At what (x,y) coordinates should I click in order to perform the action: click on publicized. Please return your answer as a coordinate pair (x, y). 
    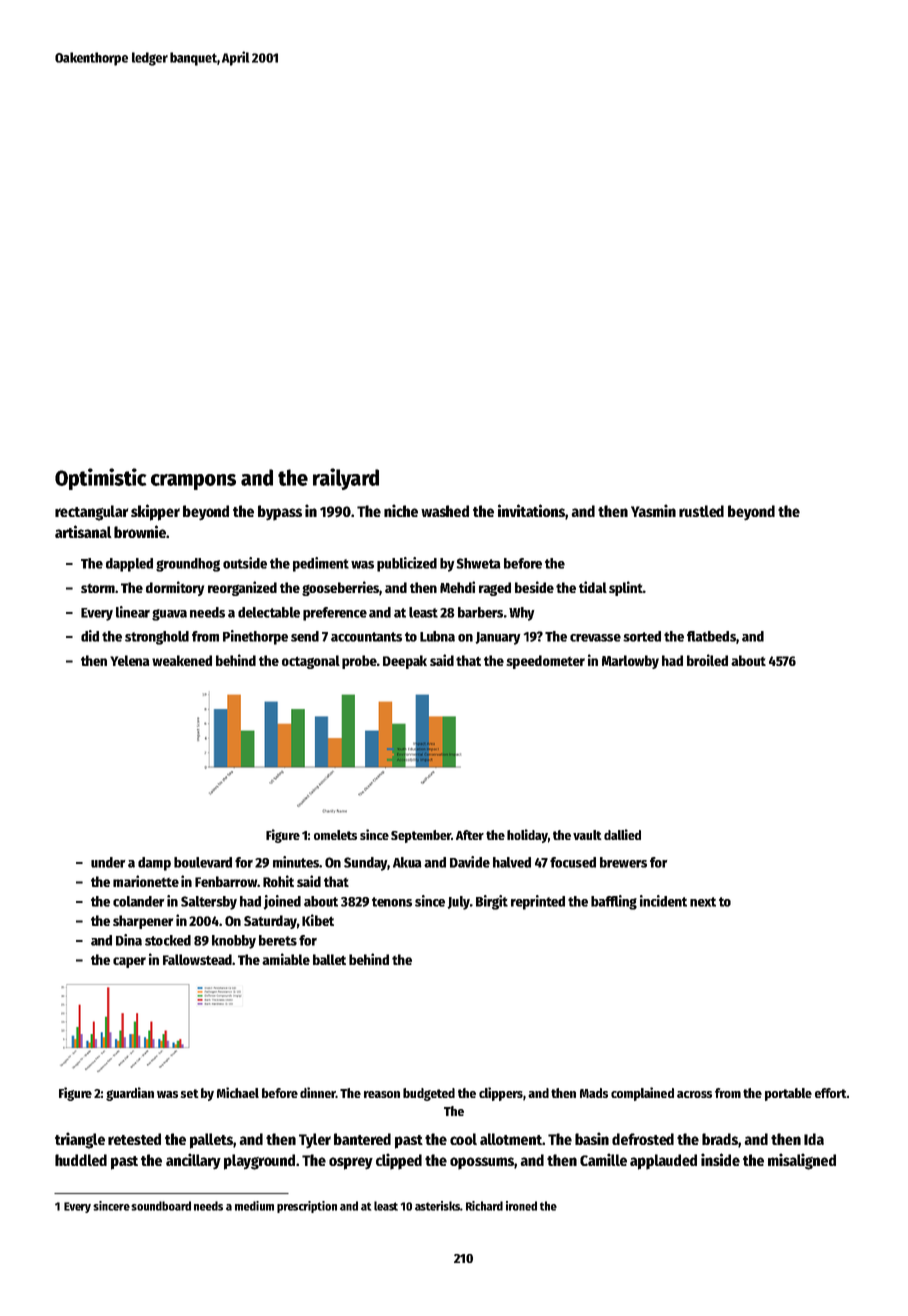
    Looking at the image, I should click on (407, 564).
